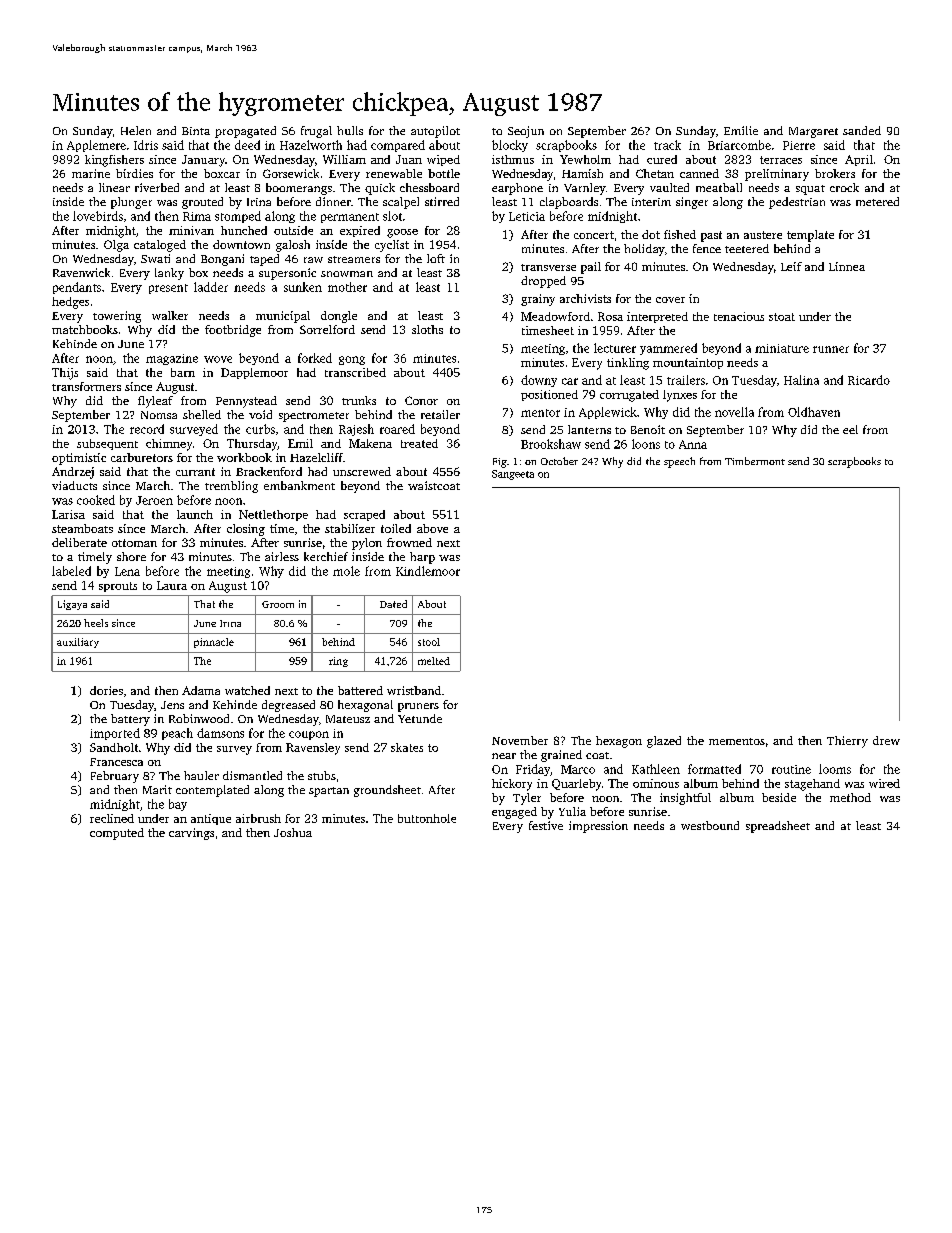 The image size is (952, 1233). What do you see at coordinates (348, 719) in the screenshot?
I see `Mateusz` at bounding box center [348, 719].
